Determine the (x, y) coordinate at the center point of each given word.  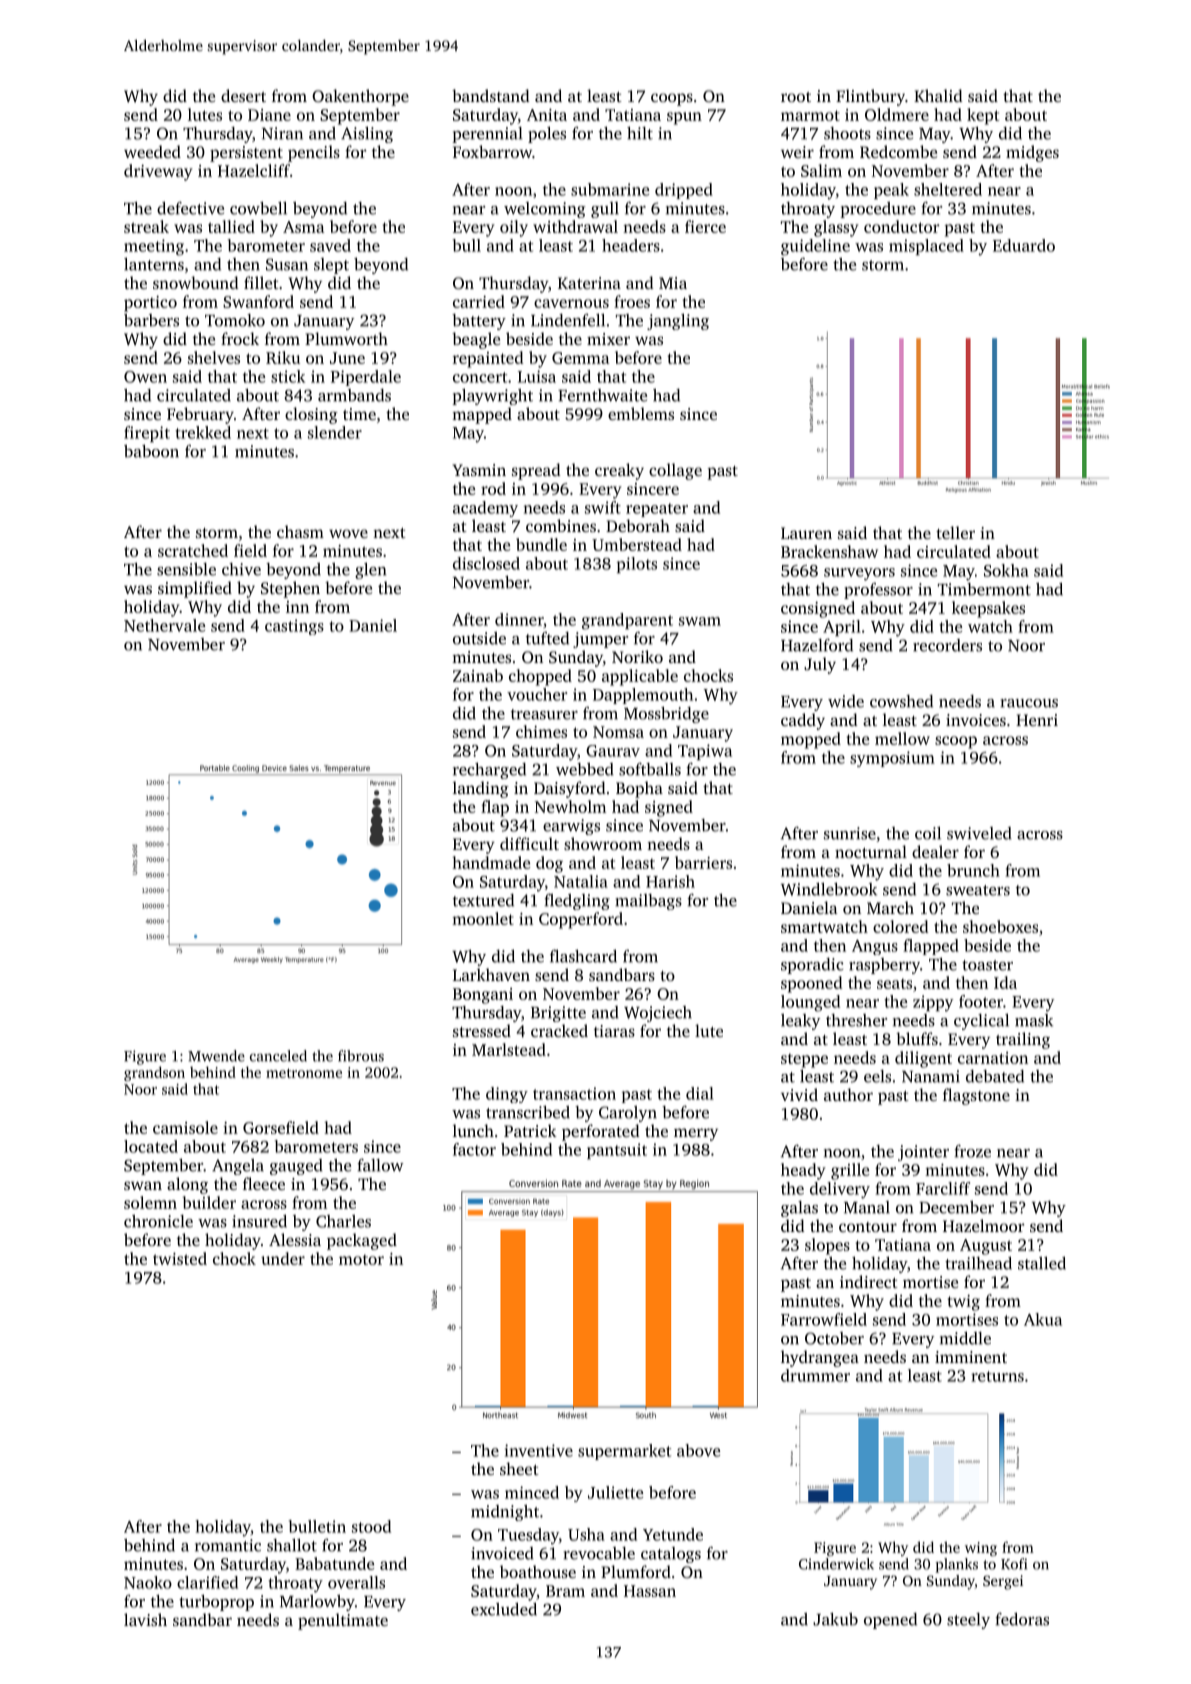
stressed (482, 1030)
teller (955, 532)
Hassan (650, 1591)
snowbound (196, 282)
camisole (185, 1127)
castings (294, 627)
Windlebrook (829, 889)
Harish (670, 881)
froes (632, 301)
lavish (145, 1619)
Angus (875, 947)
